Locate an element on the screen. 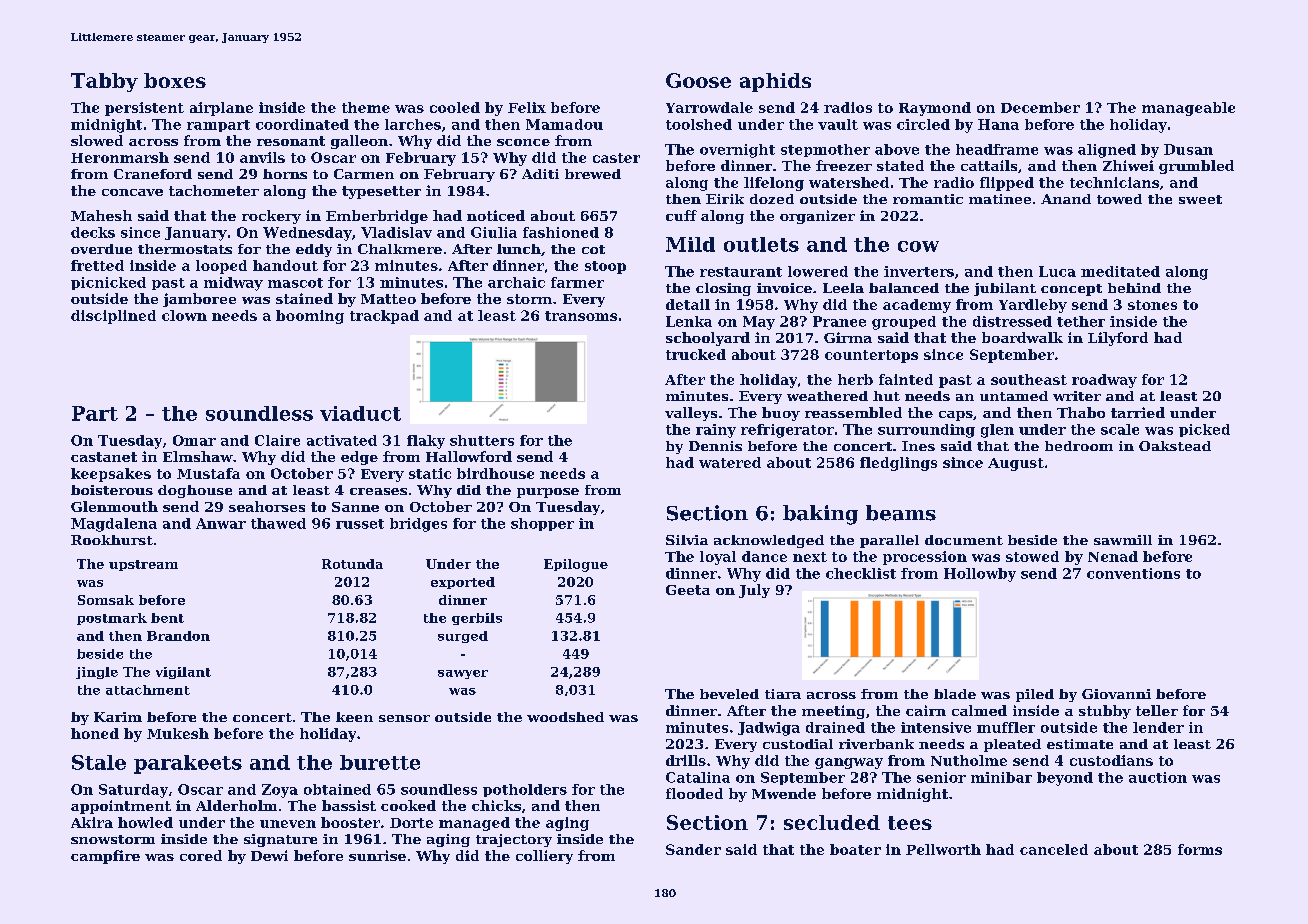  campfire is located at coordinates (105, 857).
